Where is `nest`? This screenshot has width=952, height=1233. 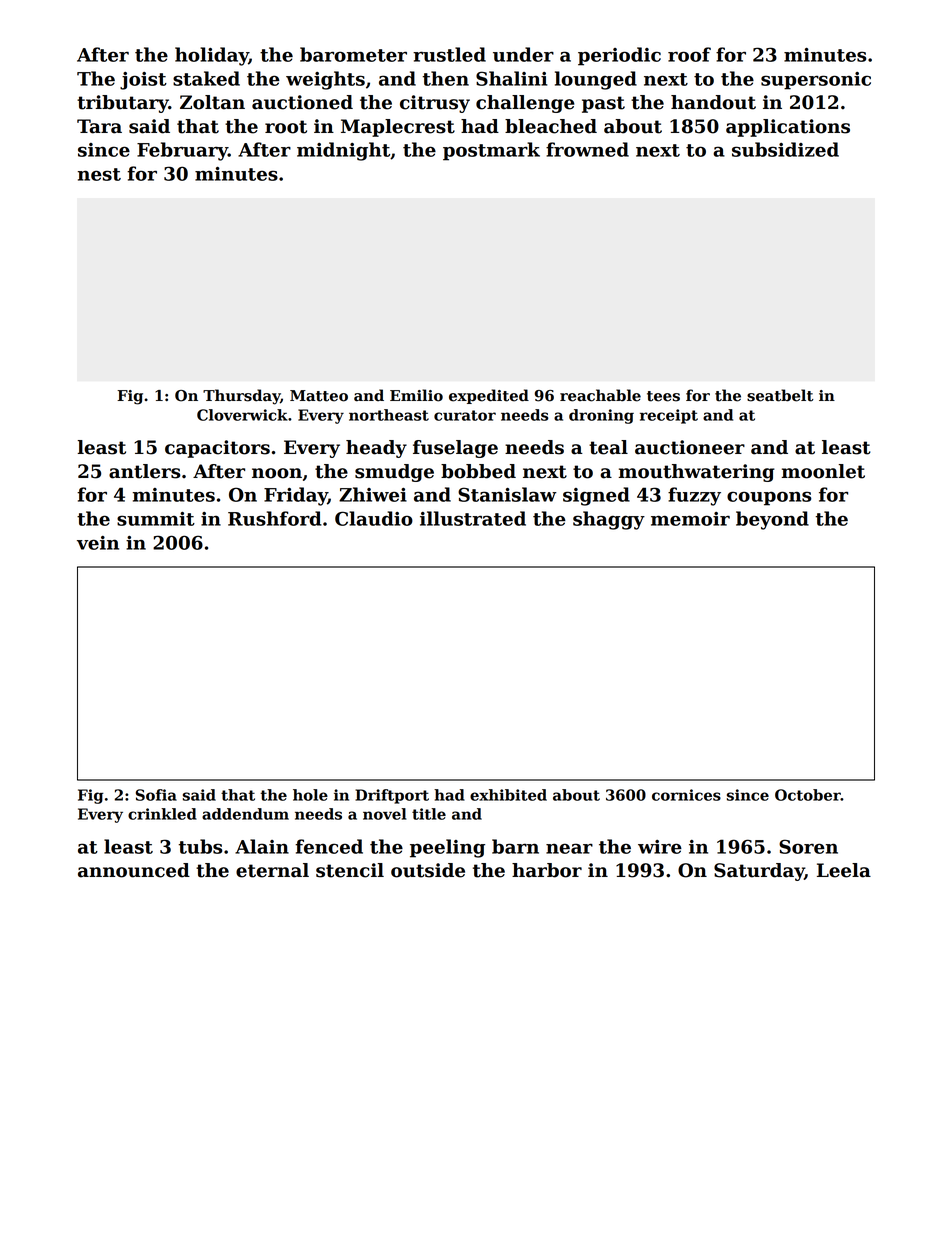 nest is located at coordinates (99, 174).
